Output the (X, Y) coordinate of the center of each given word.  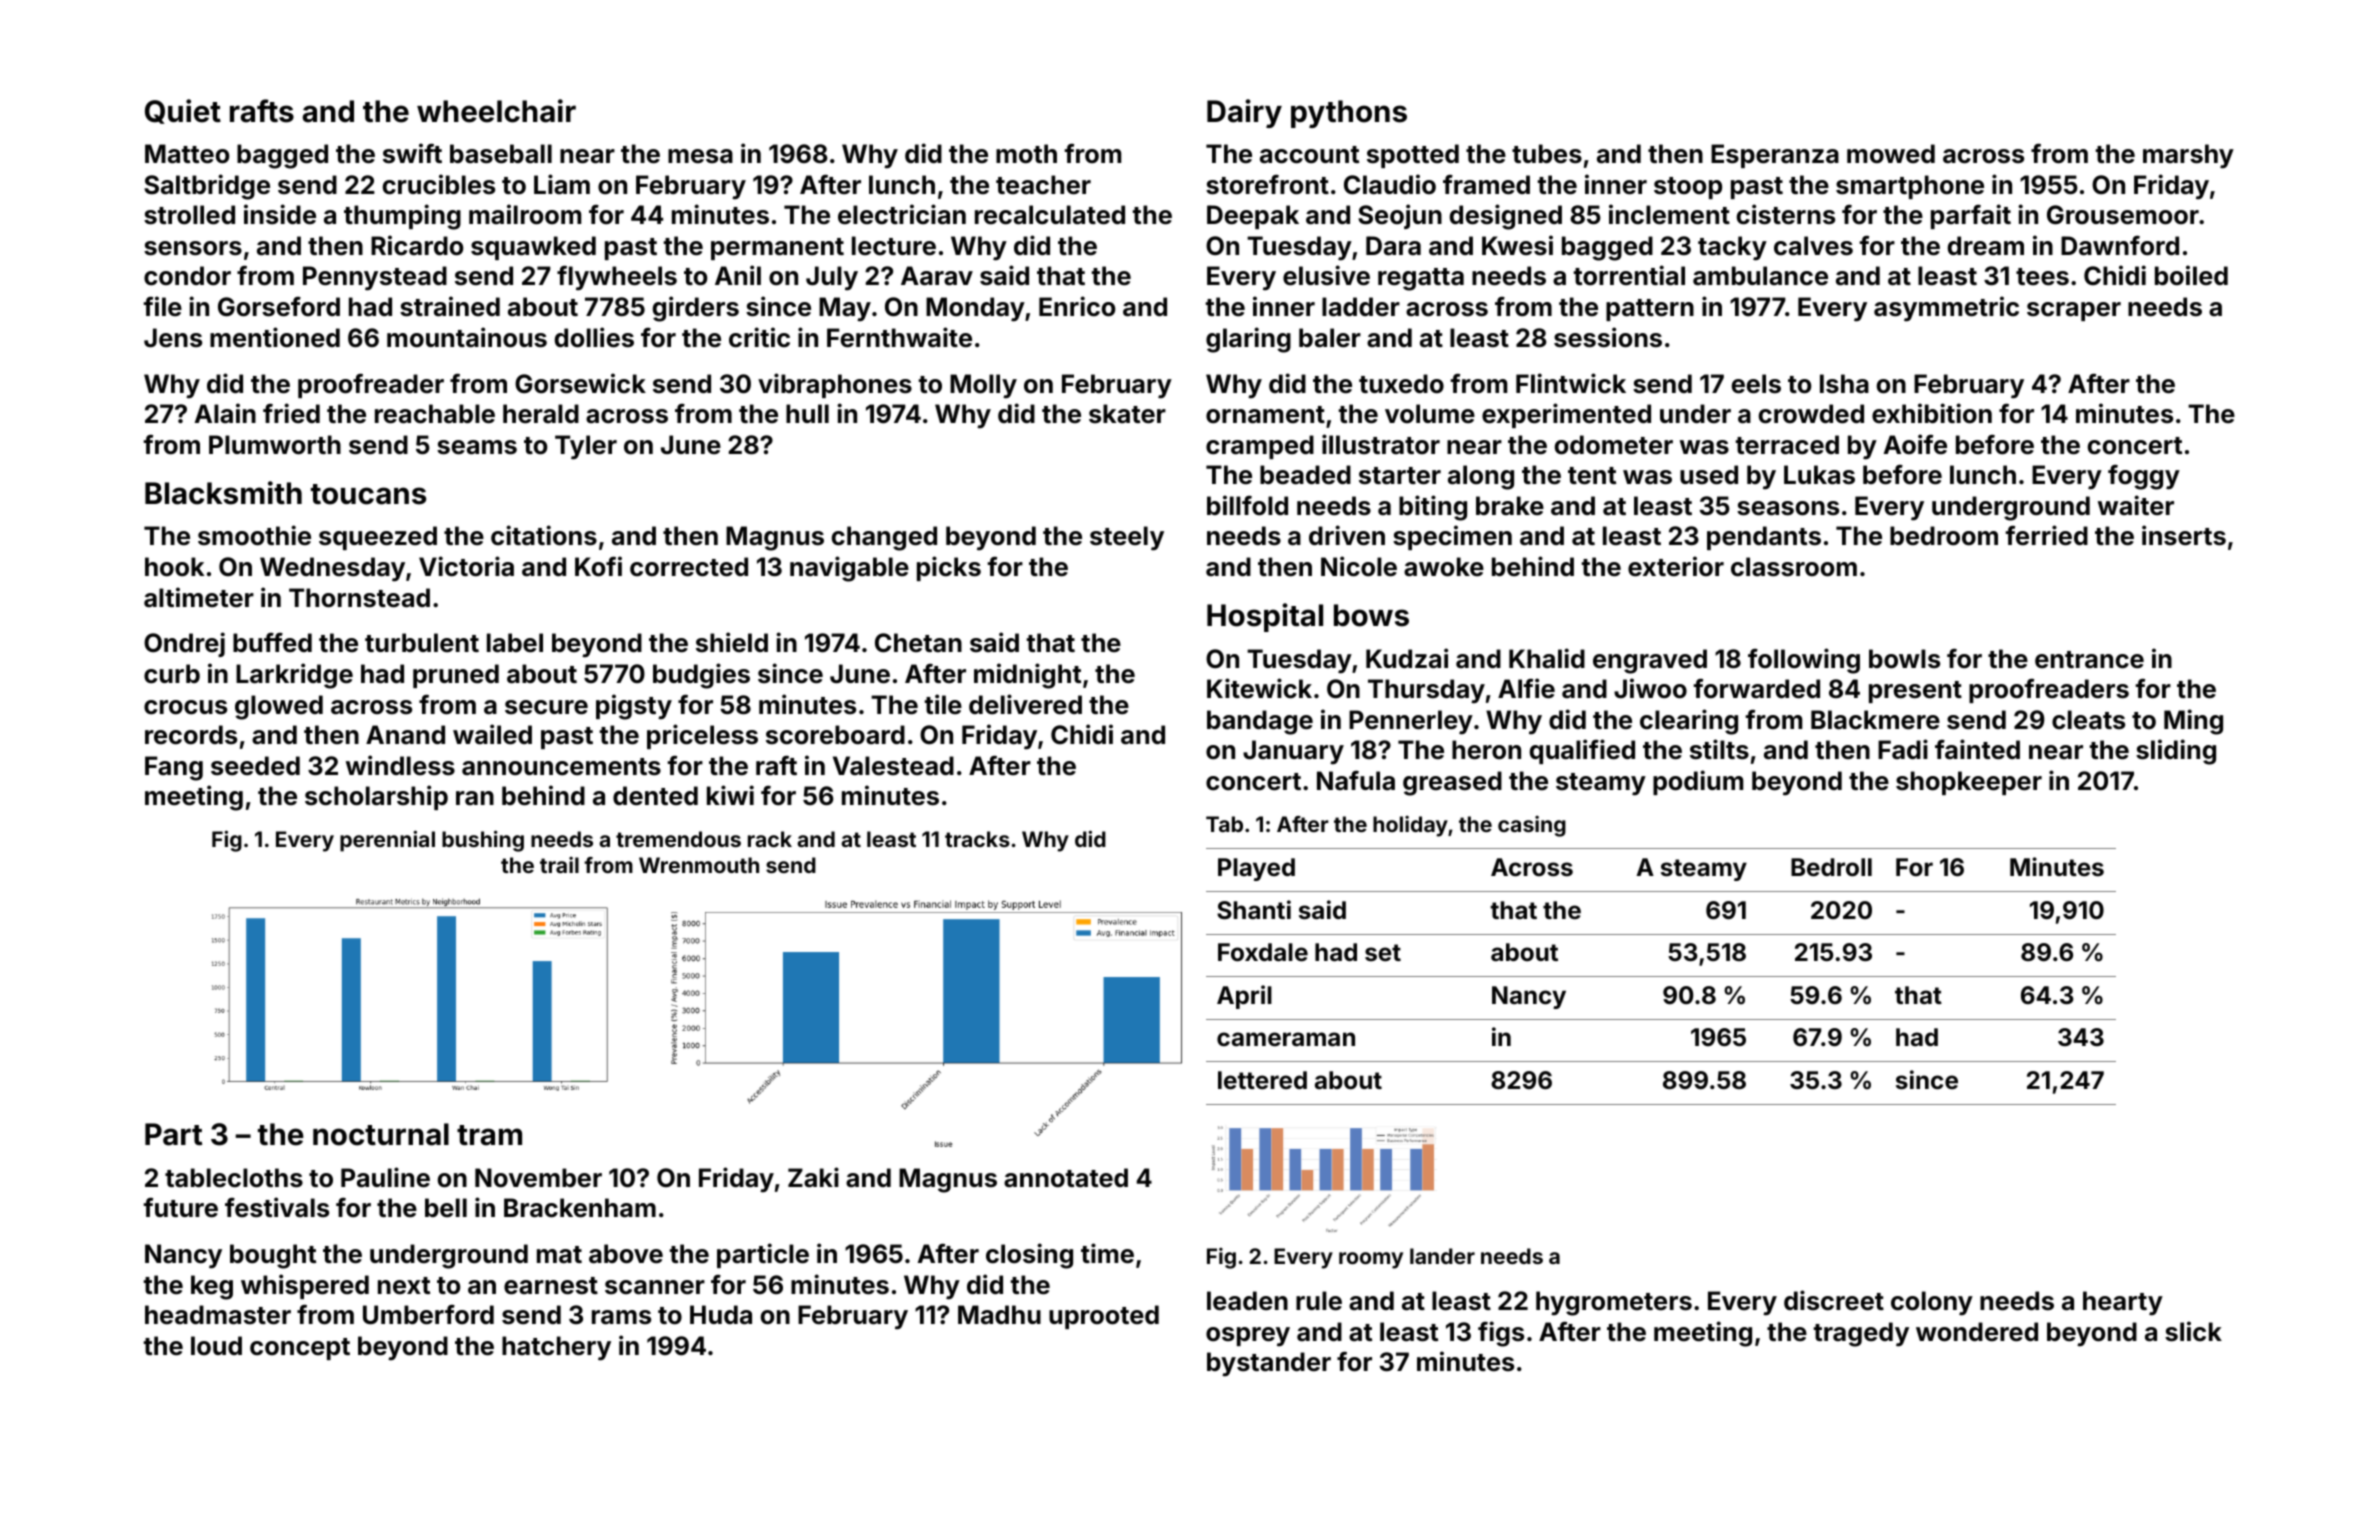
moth (1026, 154)
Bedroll (1831, 867)
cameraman (1286, 1039)
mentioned (275, 337)
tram (489, 1135)
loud (216, 1345)
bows (1371, 615)
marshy (2188, 156)
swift (412, 153)
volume (1430, 414)
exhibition (1932, 413)
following (1804, 661)
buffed (272, 643)
